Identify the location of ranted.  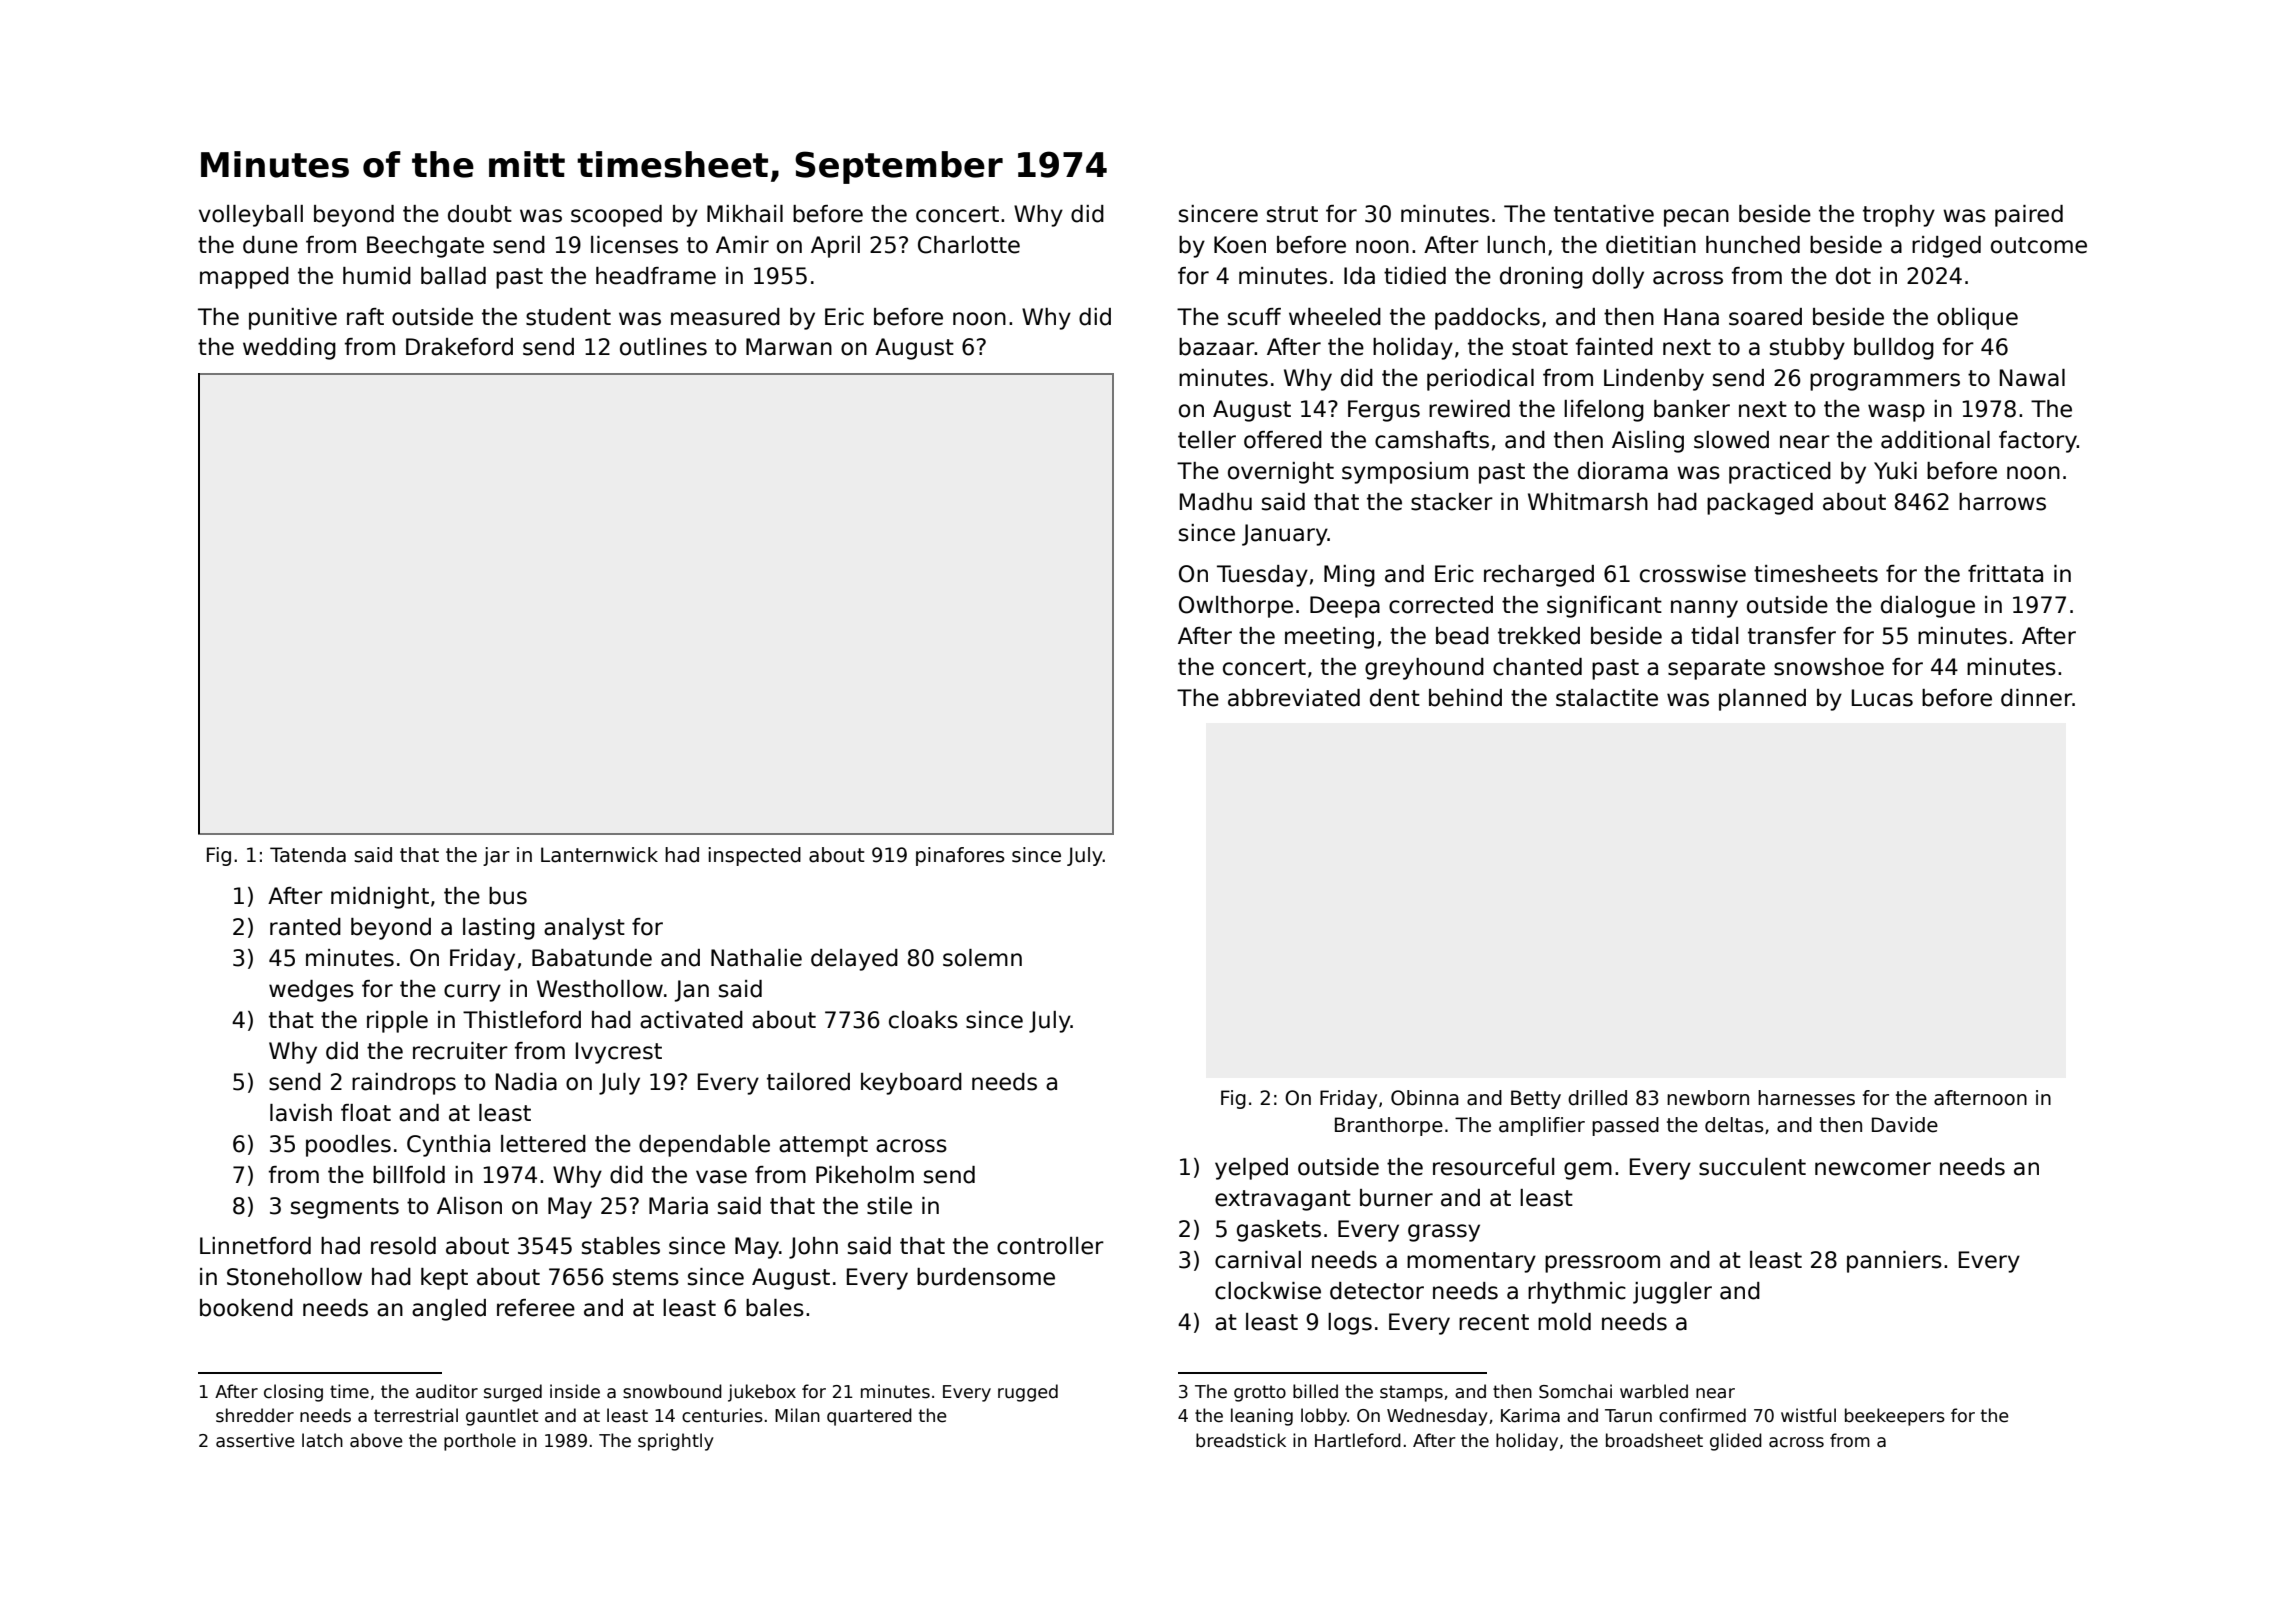
(305, 927).
